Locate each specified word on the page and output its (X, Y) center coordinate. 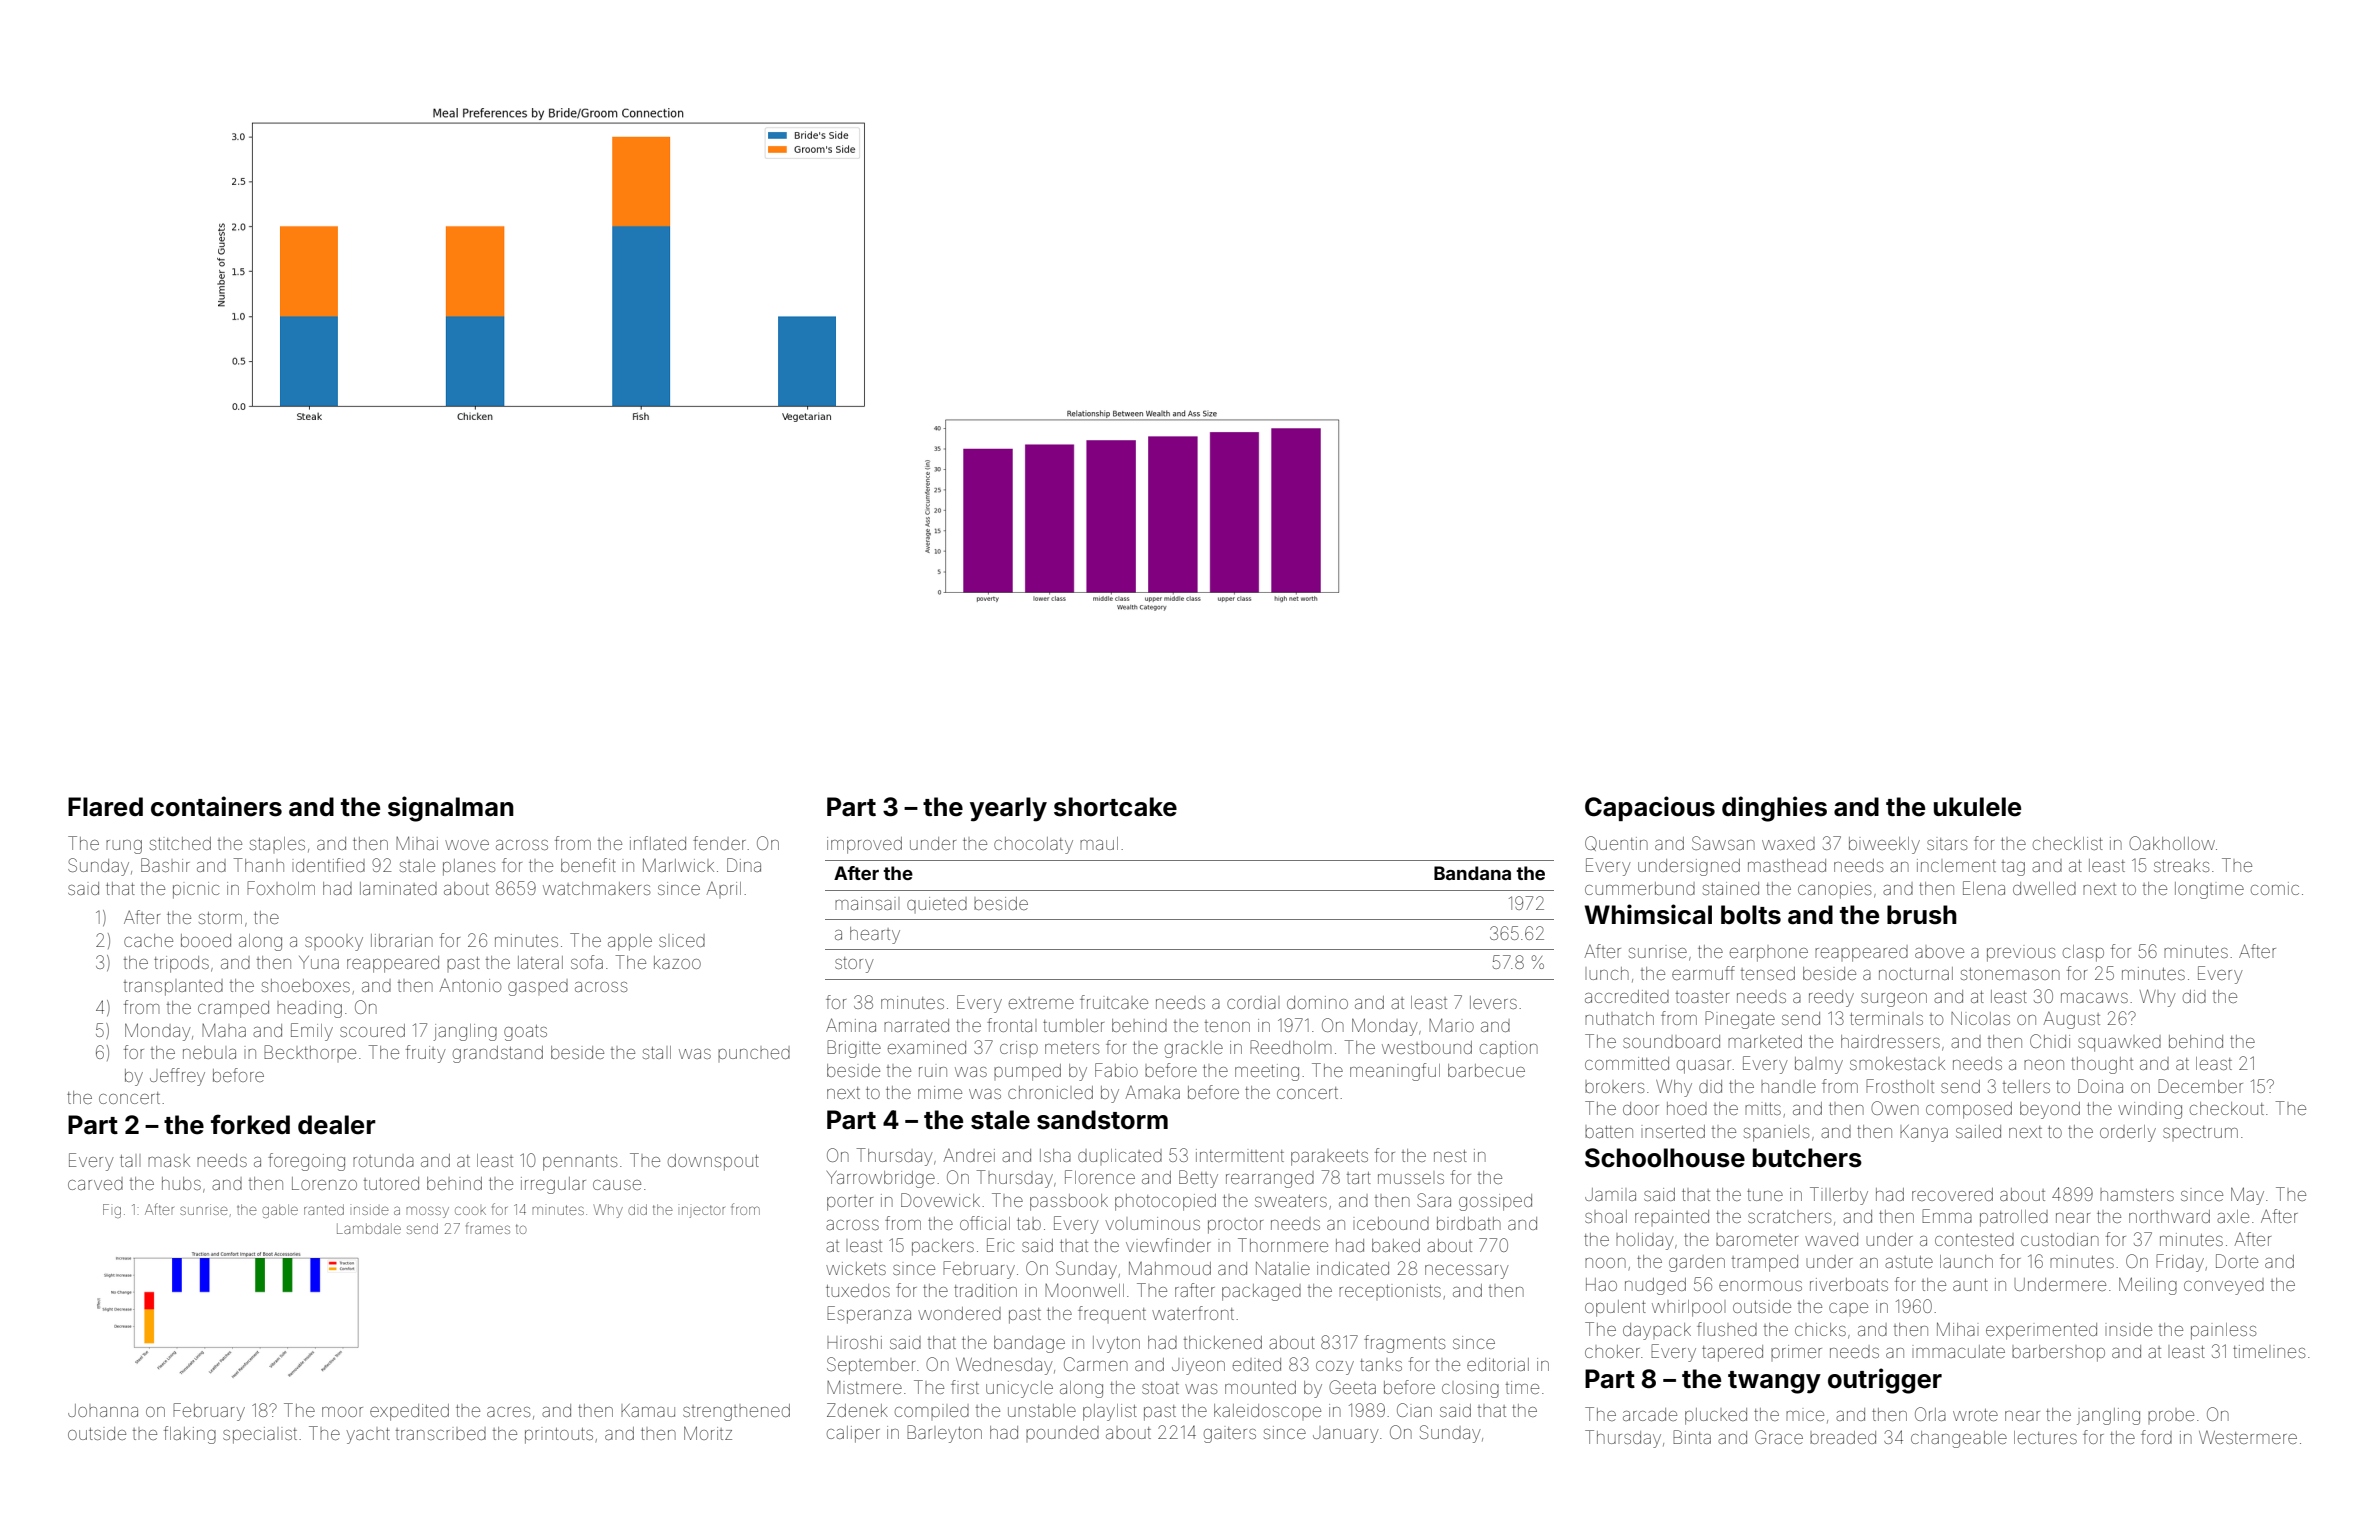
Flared (105, 807)
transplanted (173, 987)
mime (940, 1092)
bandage (1029, 1344)
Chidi (2050, 1041)
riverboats (1849, 1284)
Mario (1451, 1025)
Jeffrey (177, 1077)
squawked (2119, 1043)
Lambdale (369, 1228)
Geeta (1352, 1387)
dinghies (1774, 809)
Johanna (103, 1410)
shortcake (1115, 807)
